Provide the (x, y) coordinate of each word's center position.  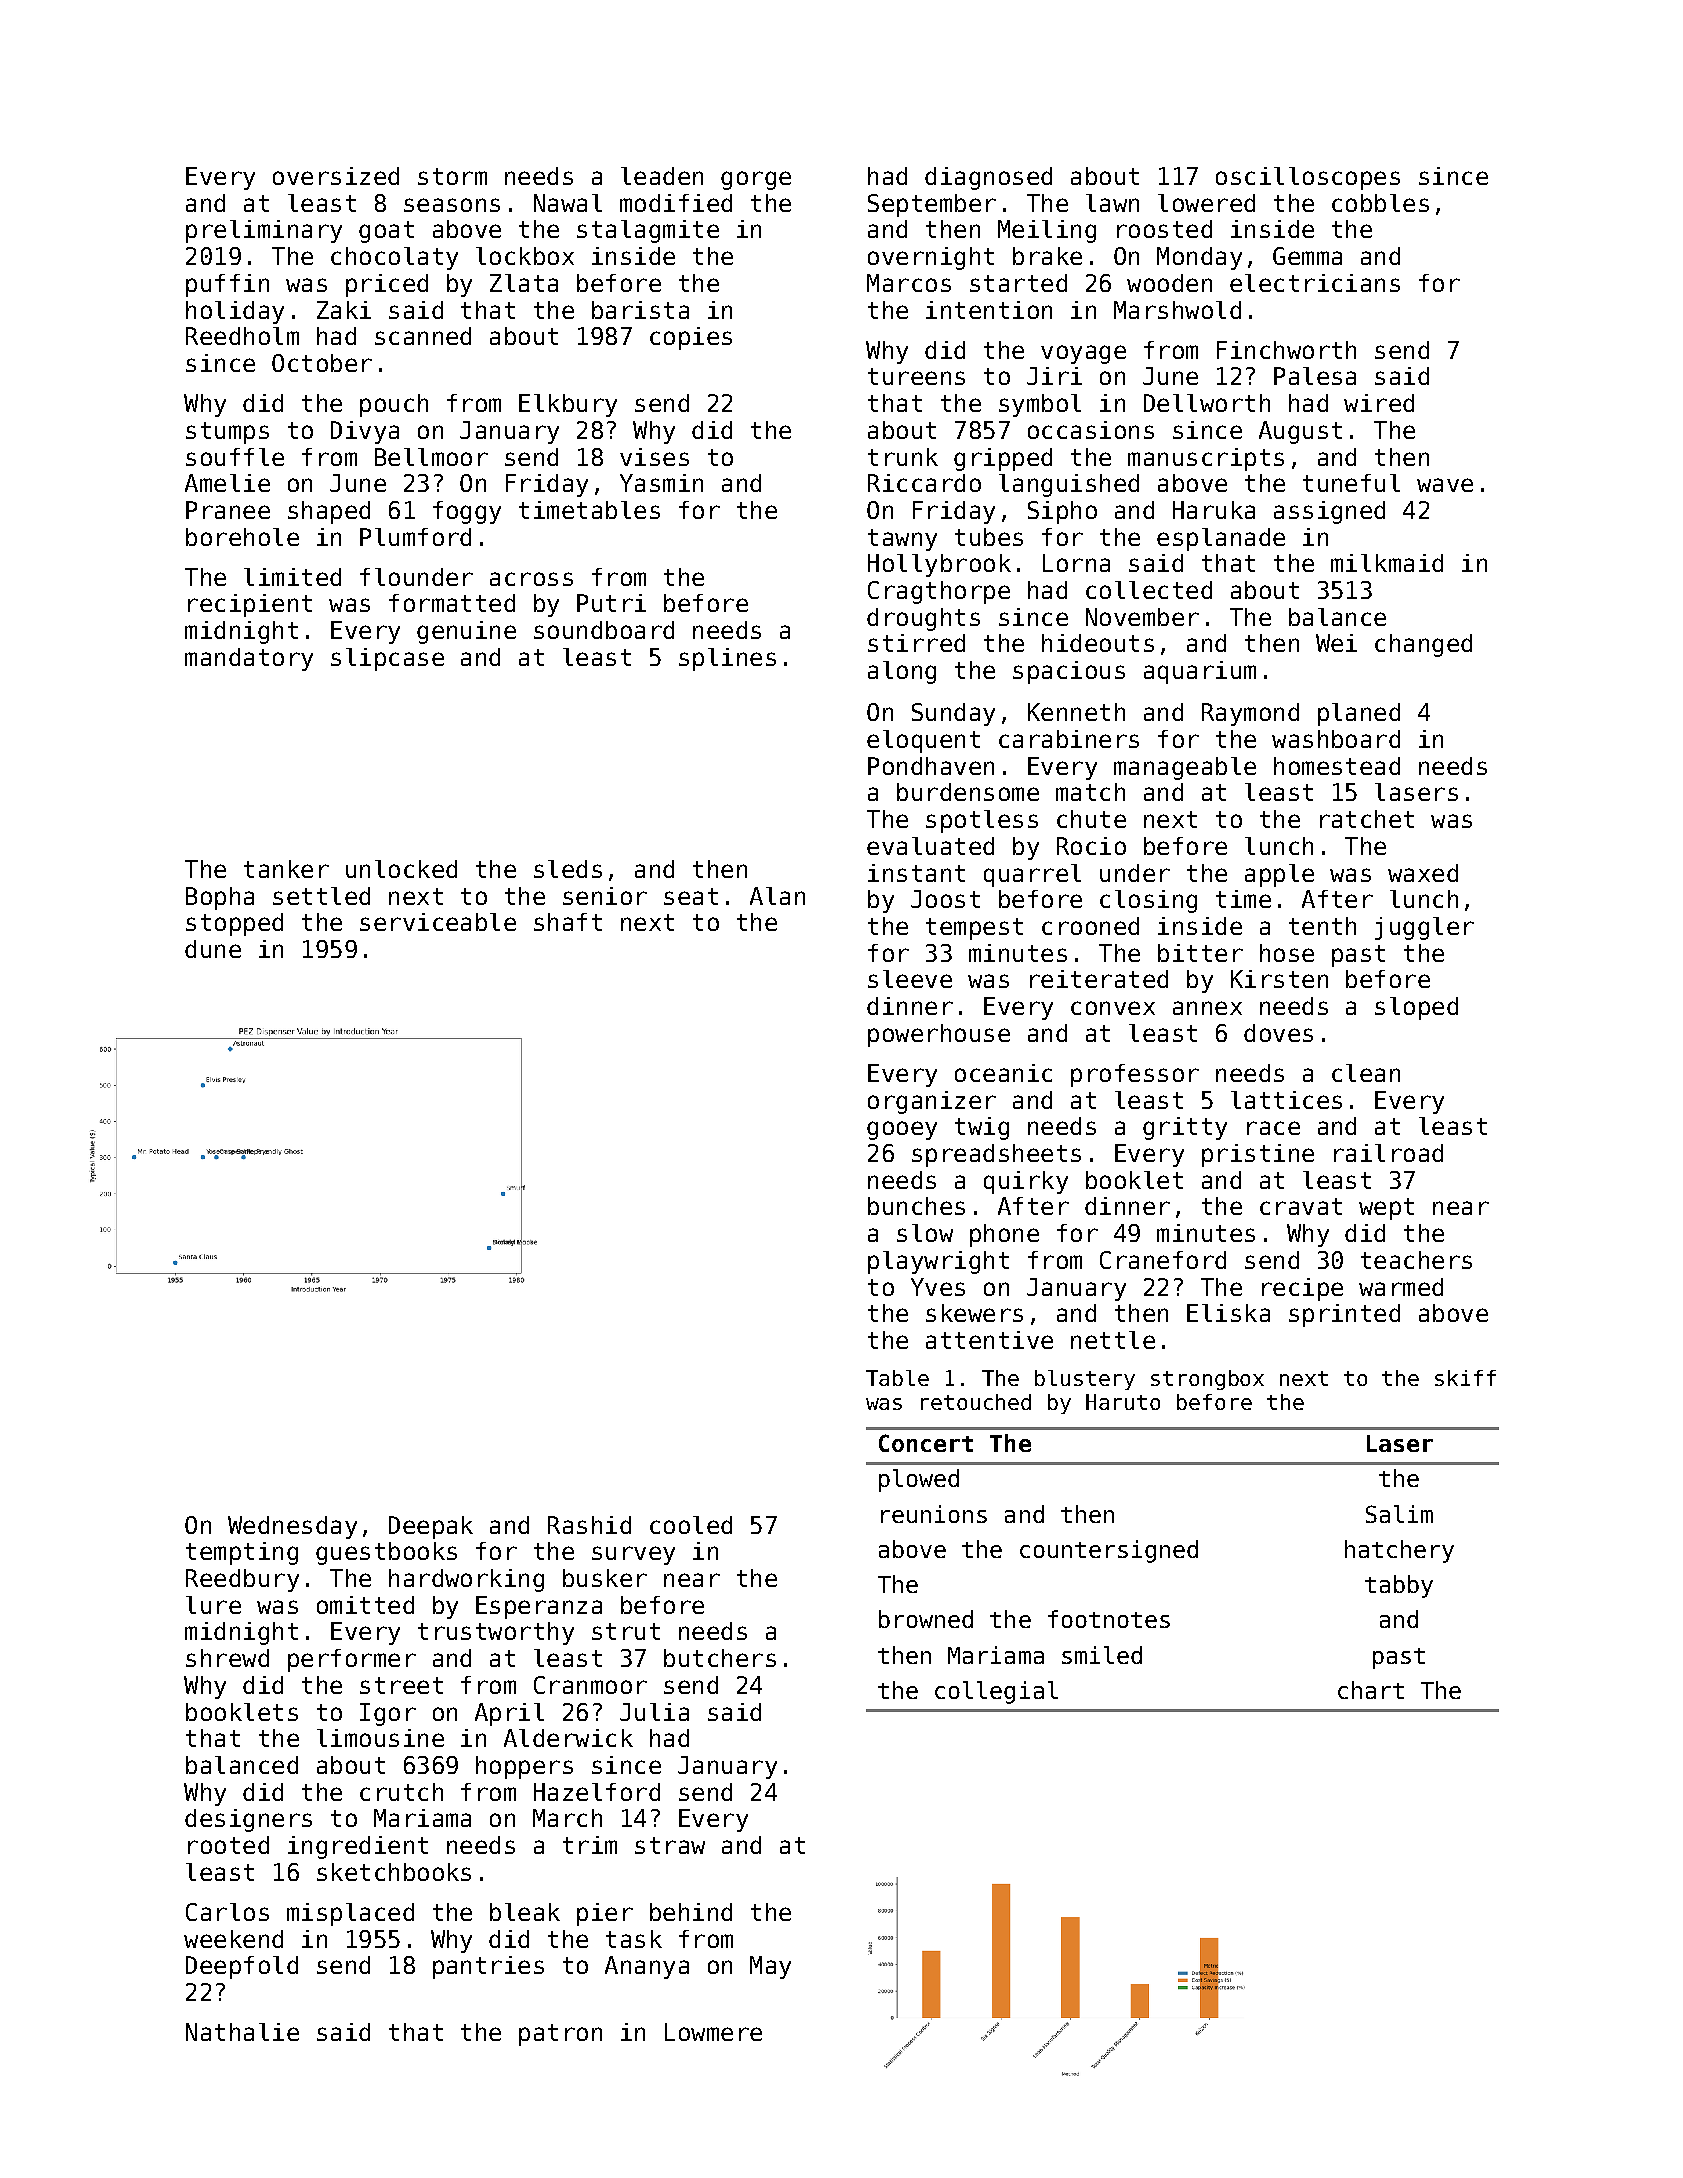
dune (213, 949)
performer (352, 1660)
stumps (227, 433)
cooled (691, 1525)
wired (1379, 403)
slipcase (387, 659)
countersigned (1109, 1551)
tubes (989, 537)
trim (590, 1845)
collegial (996, 1692)
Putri (611, 603)
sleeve (910, 979)
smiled (1102, 1655)
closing (1148, 901)
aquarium (1200, 672)
